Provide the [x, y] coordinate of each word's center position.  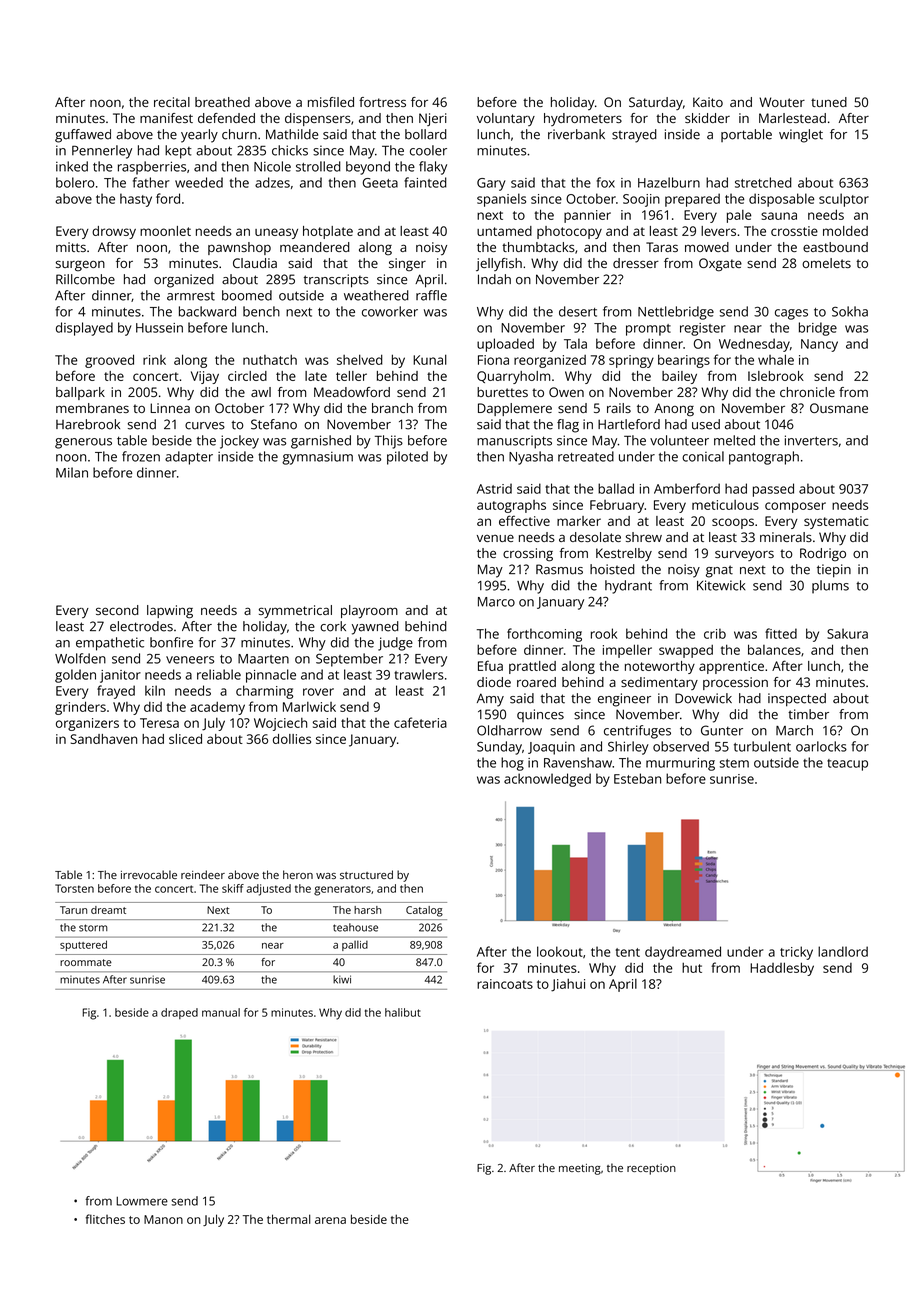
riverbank [576, 134]
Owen [566, 392]
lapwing [170, 612]
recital [172, 102]
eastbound [835, 247]
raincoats [505, 984]
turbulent [762, 746]
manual [221, 1012]
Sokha [850, 311]
